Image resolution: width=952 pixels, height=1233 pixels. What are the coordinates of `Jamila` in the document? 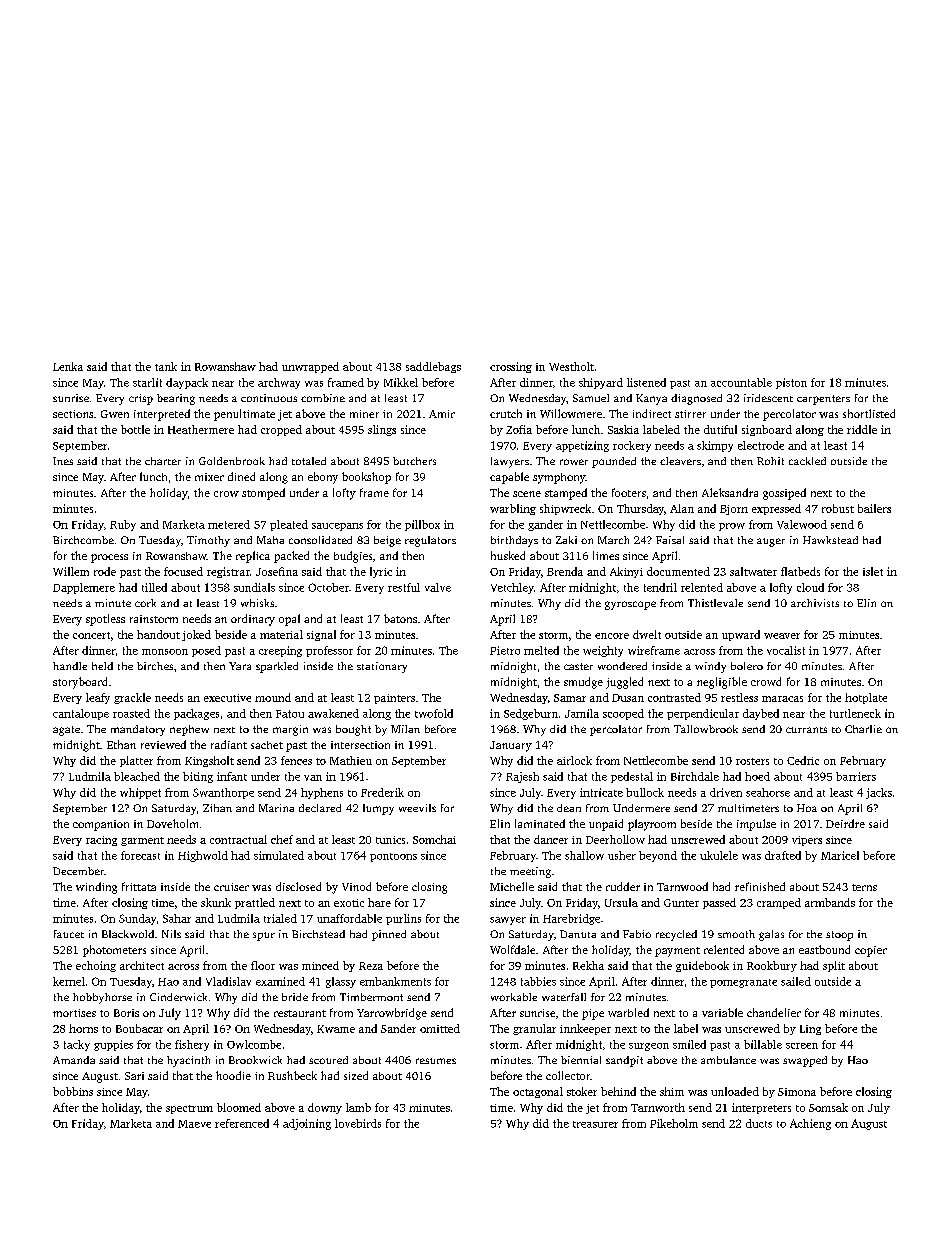 It's located at (582, 713).
